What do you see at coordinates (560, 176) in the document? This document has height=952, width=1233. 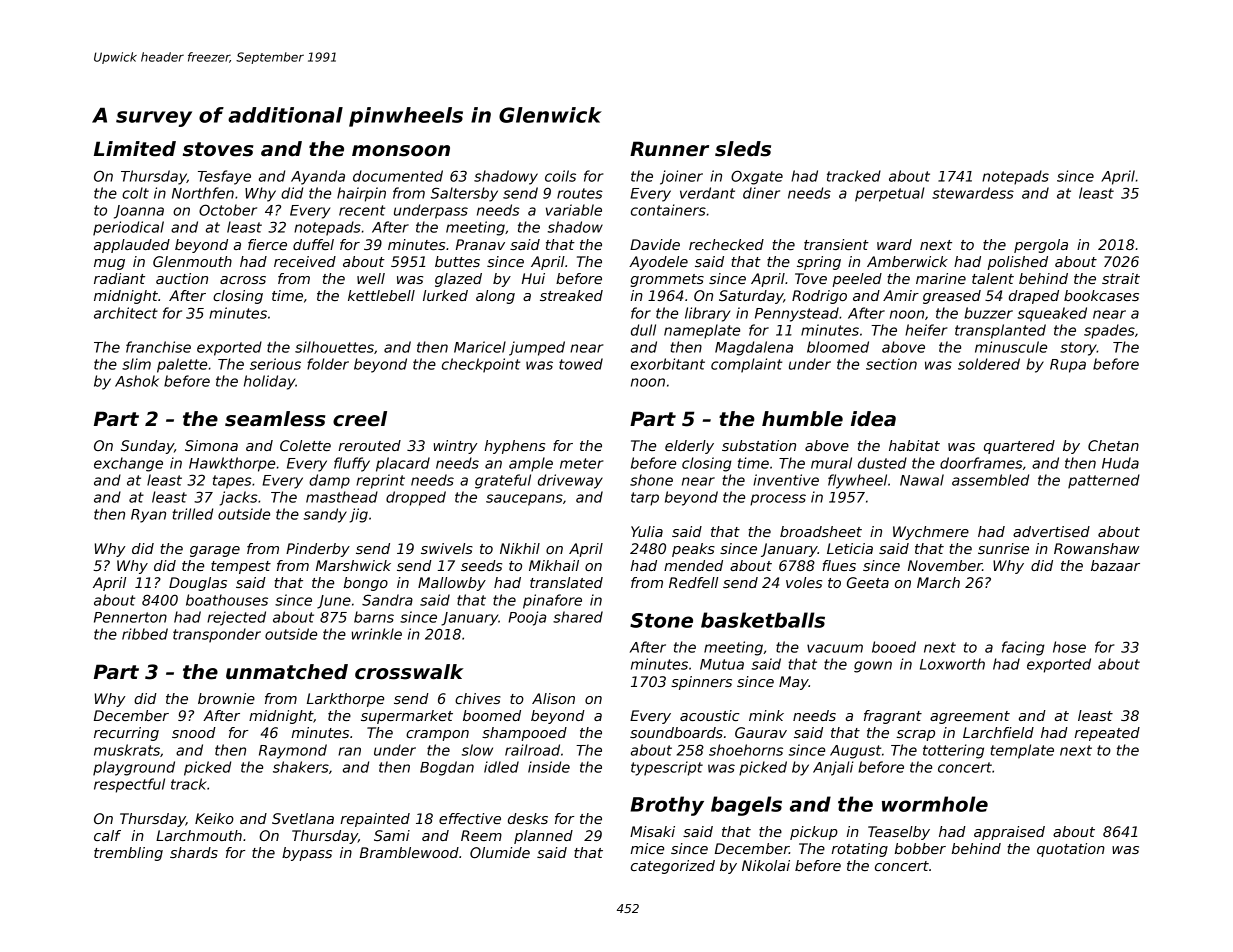 I see `coils` at bounding box center [560, 176].
